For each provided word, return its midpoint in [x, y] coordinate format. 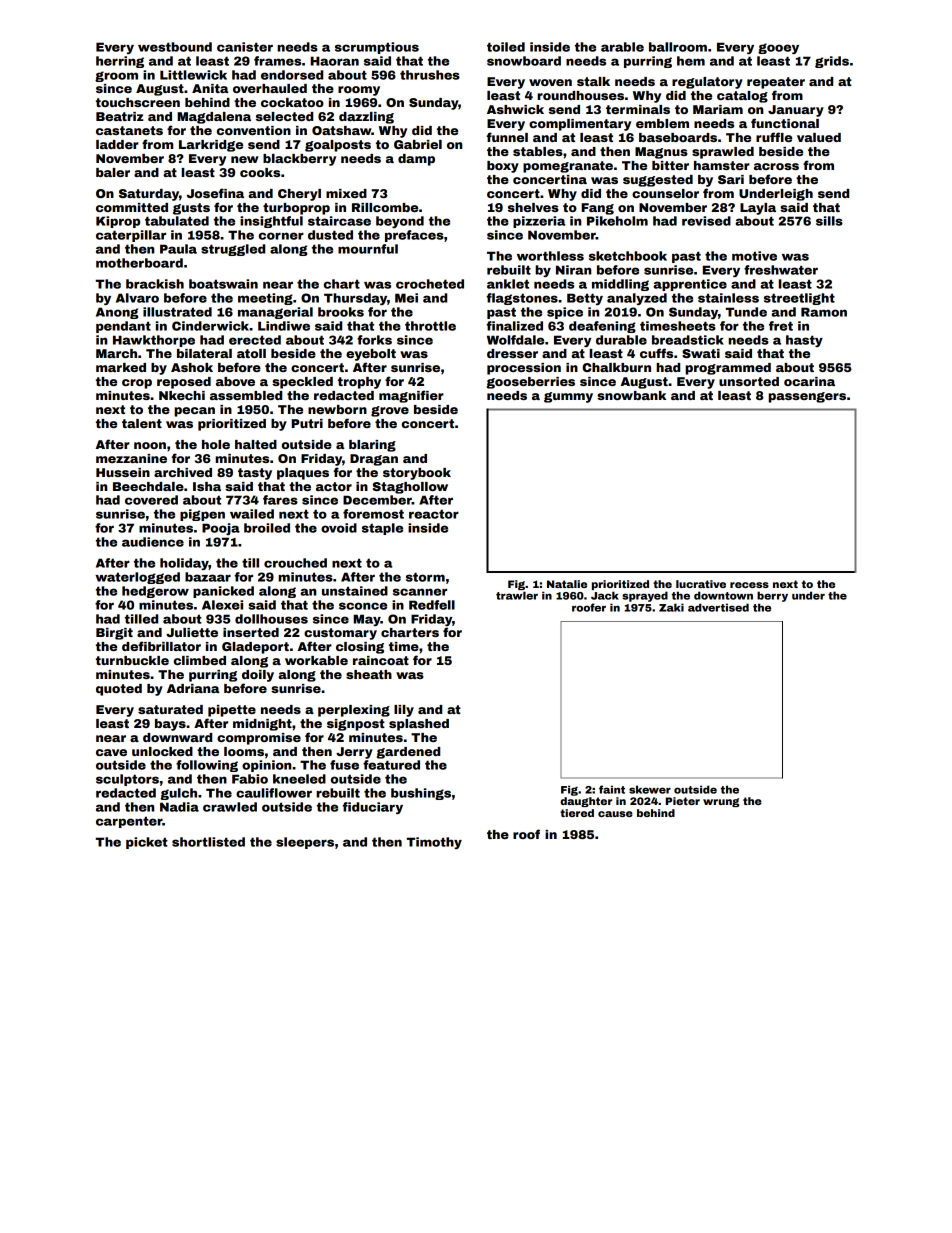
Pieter [683, 801]
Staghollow [410, 488]
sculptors [127, 780]
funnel [507, 137]
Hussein [123, 472]
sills [829, 221]
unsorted [749, 381]
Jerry [354, 753]
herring [120, 62]
